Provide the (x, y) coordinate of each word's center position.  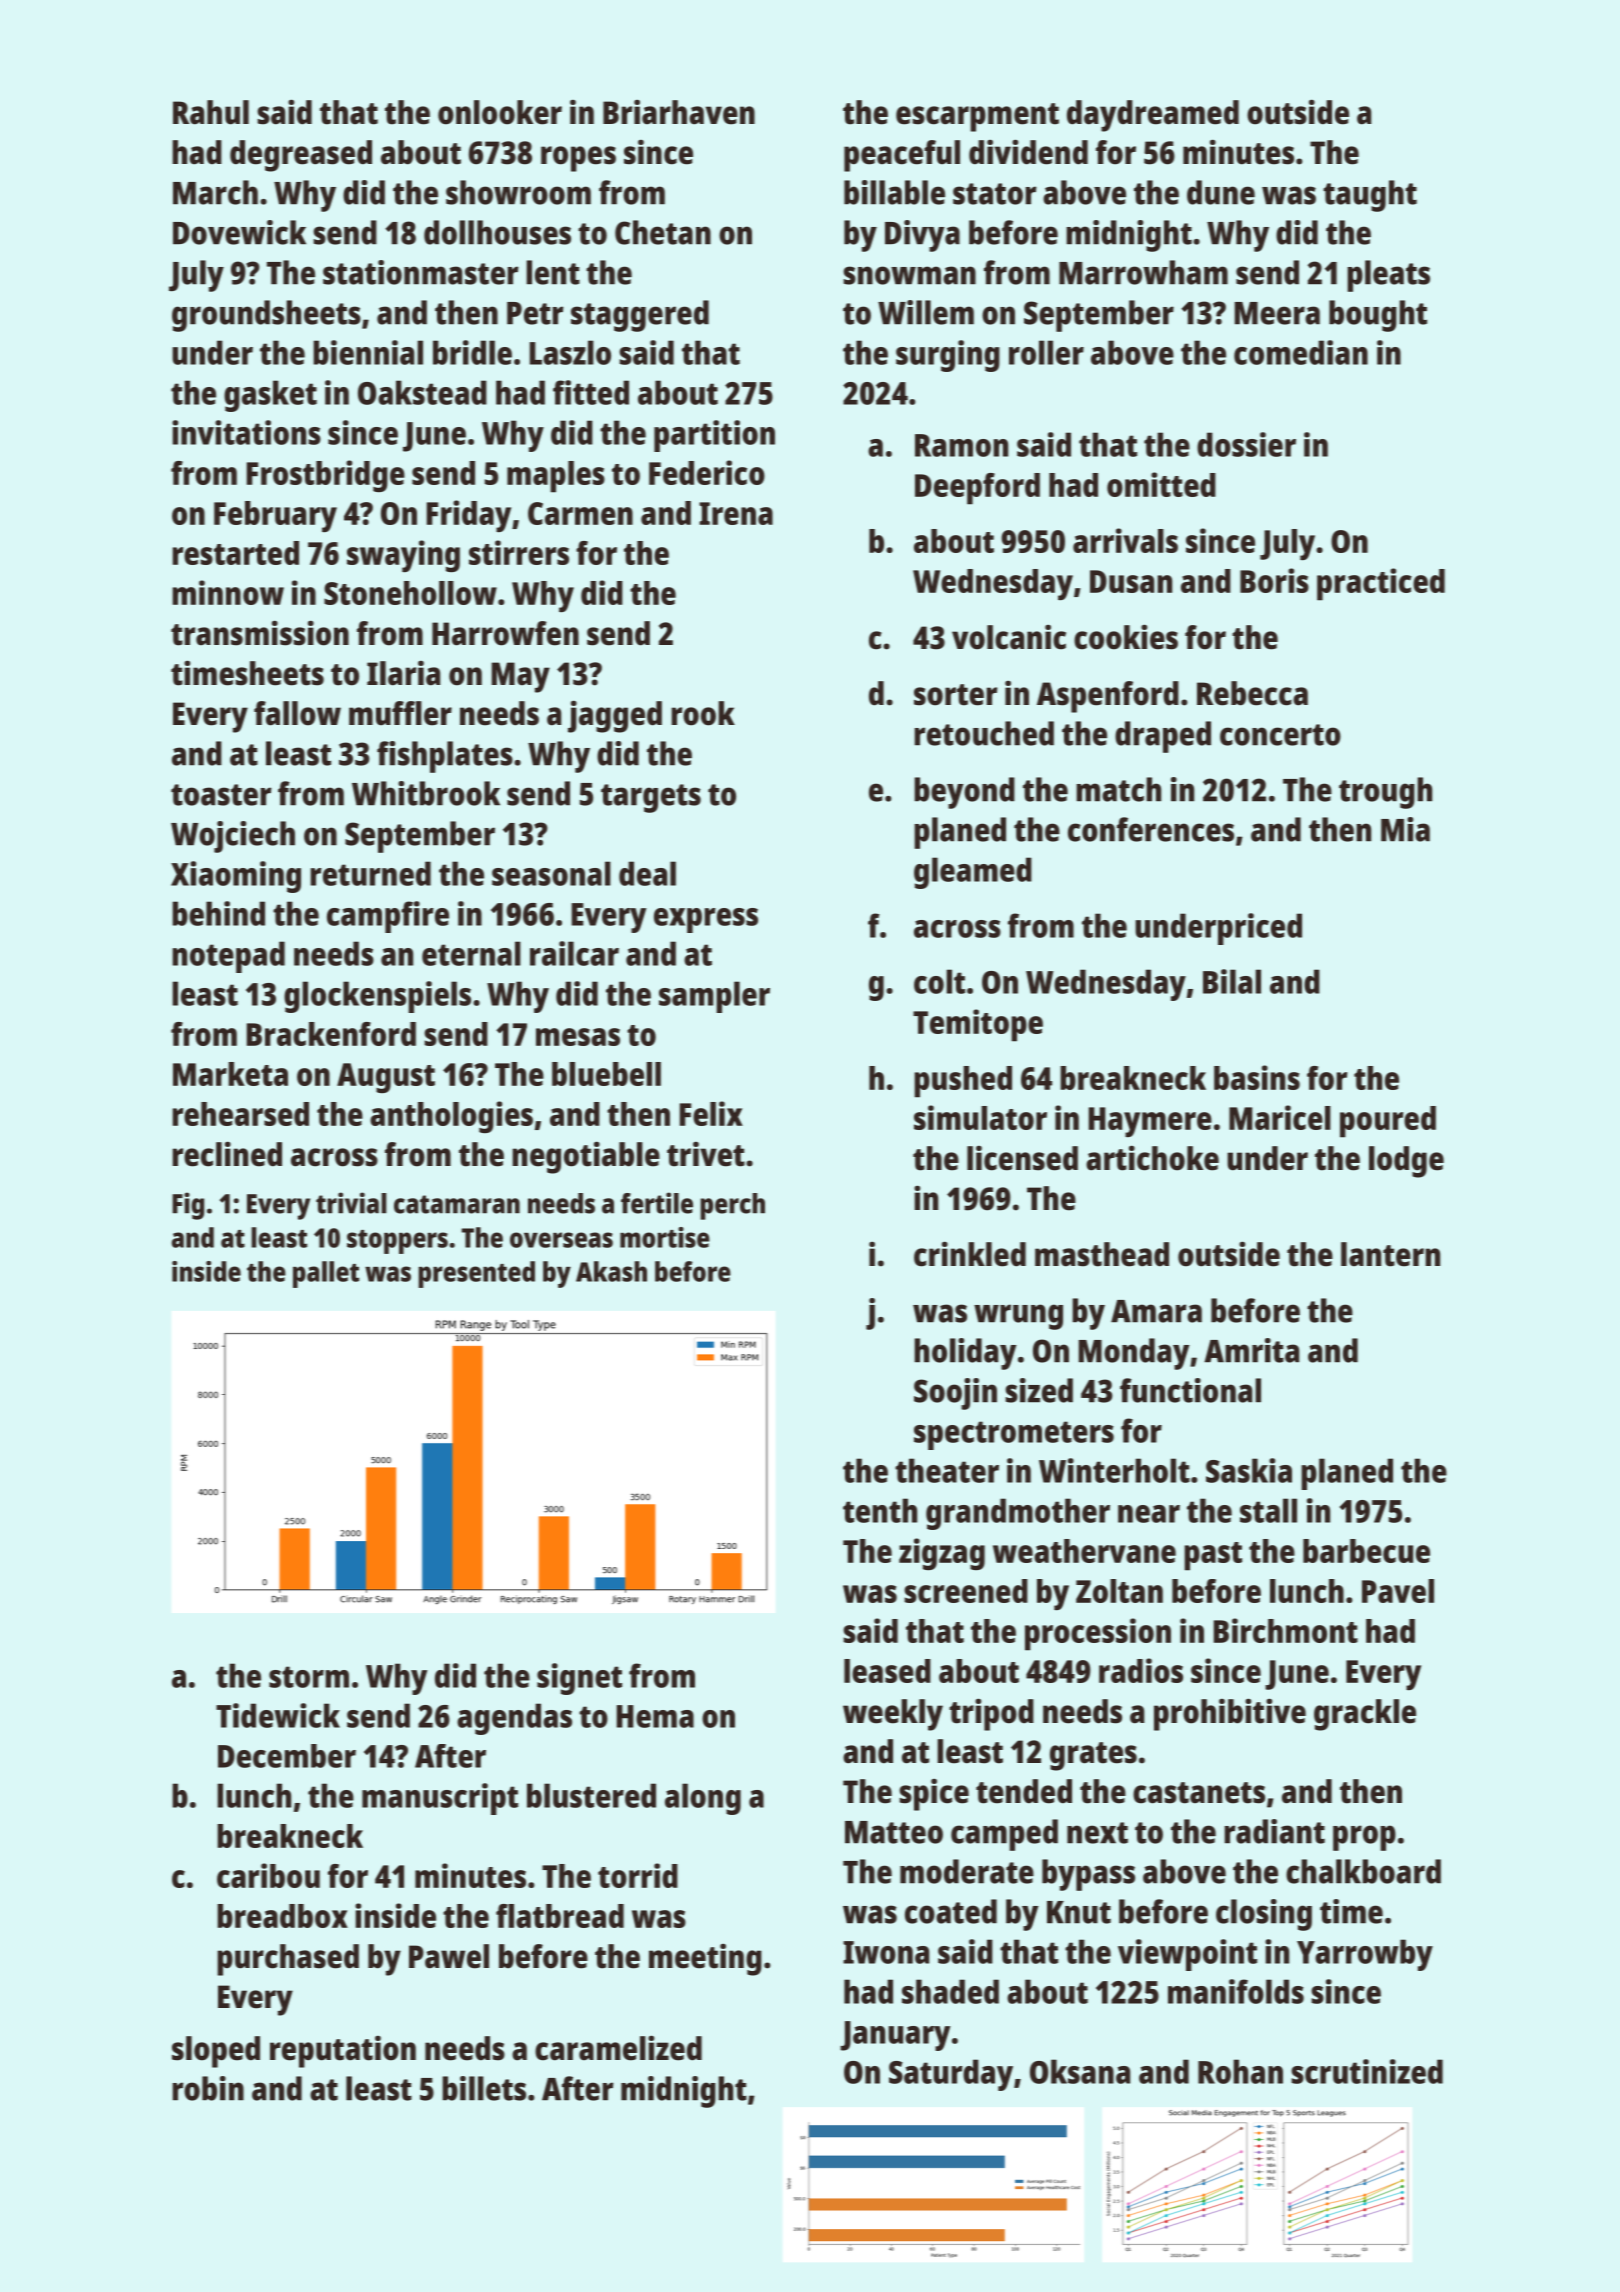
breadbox (282, 1916)
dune (1221, 192)
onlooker (500, 112)
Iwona (886, 1952)
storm (309, 1677)
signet (579, 1679)
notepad (228, 957)
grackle (1365, 1715)
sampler (714, 997)
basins (1257, 1077)
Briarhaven (679, 112)
